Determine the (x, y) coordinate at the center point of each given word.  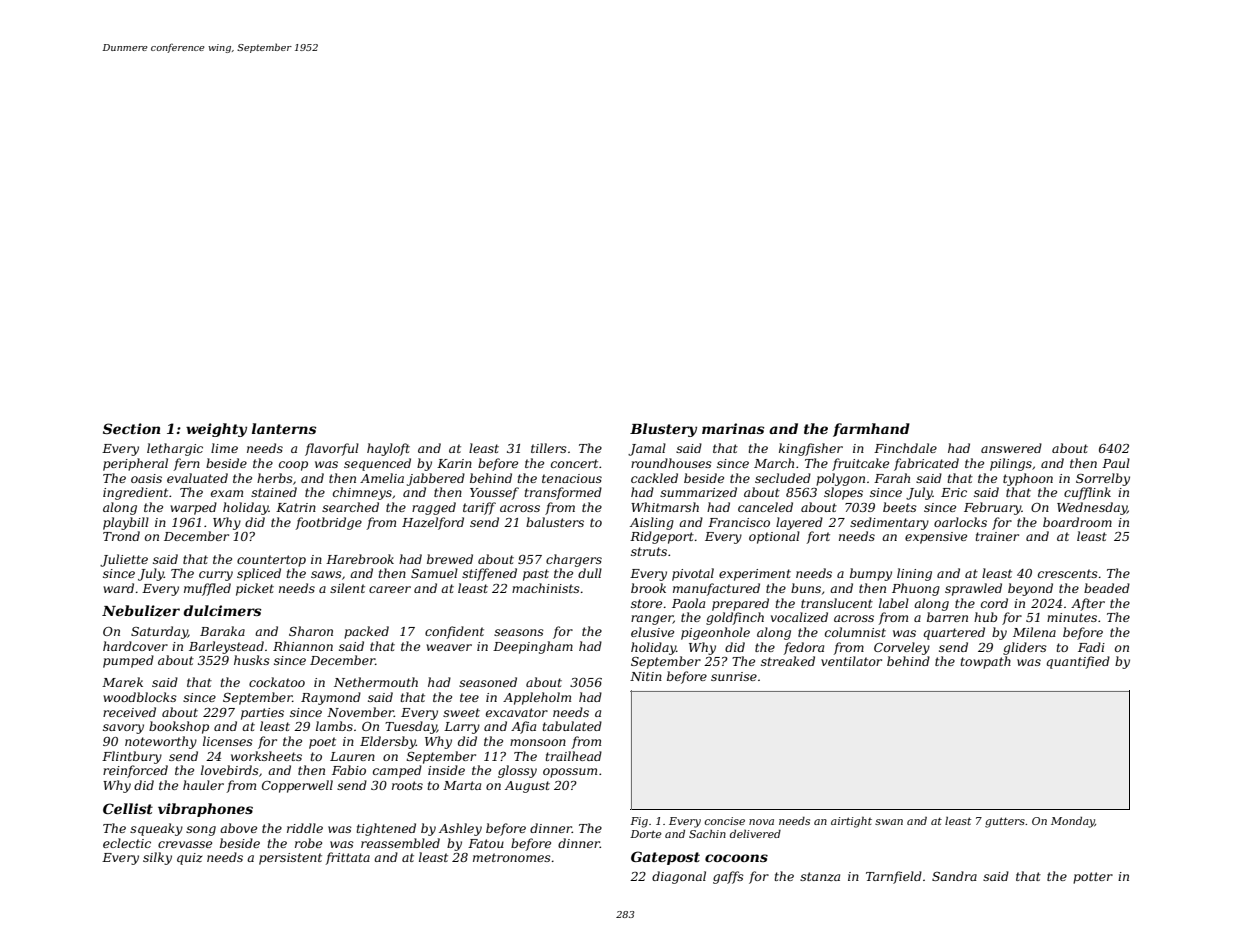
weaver (449, 647)
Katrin (296, 507)
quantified (1078, 662)
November (360, 712)
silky (157, 858)
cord (994, 603)
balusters (555, 522)
